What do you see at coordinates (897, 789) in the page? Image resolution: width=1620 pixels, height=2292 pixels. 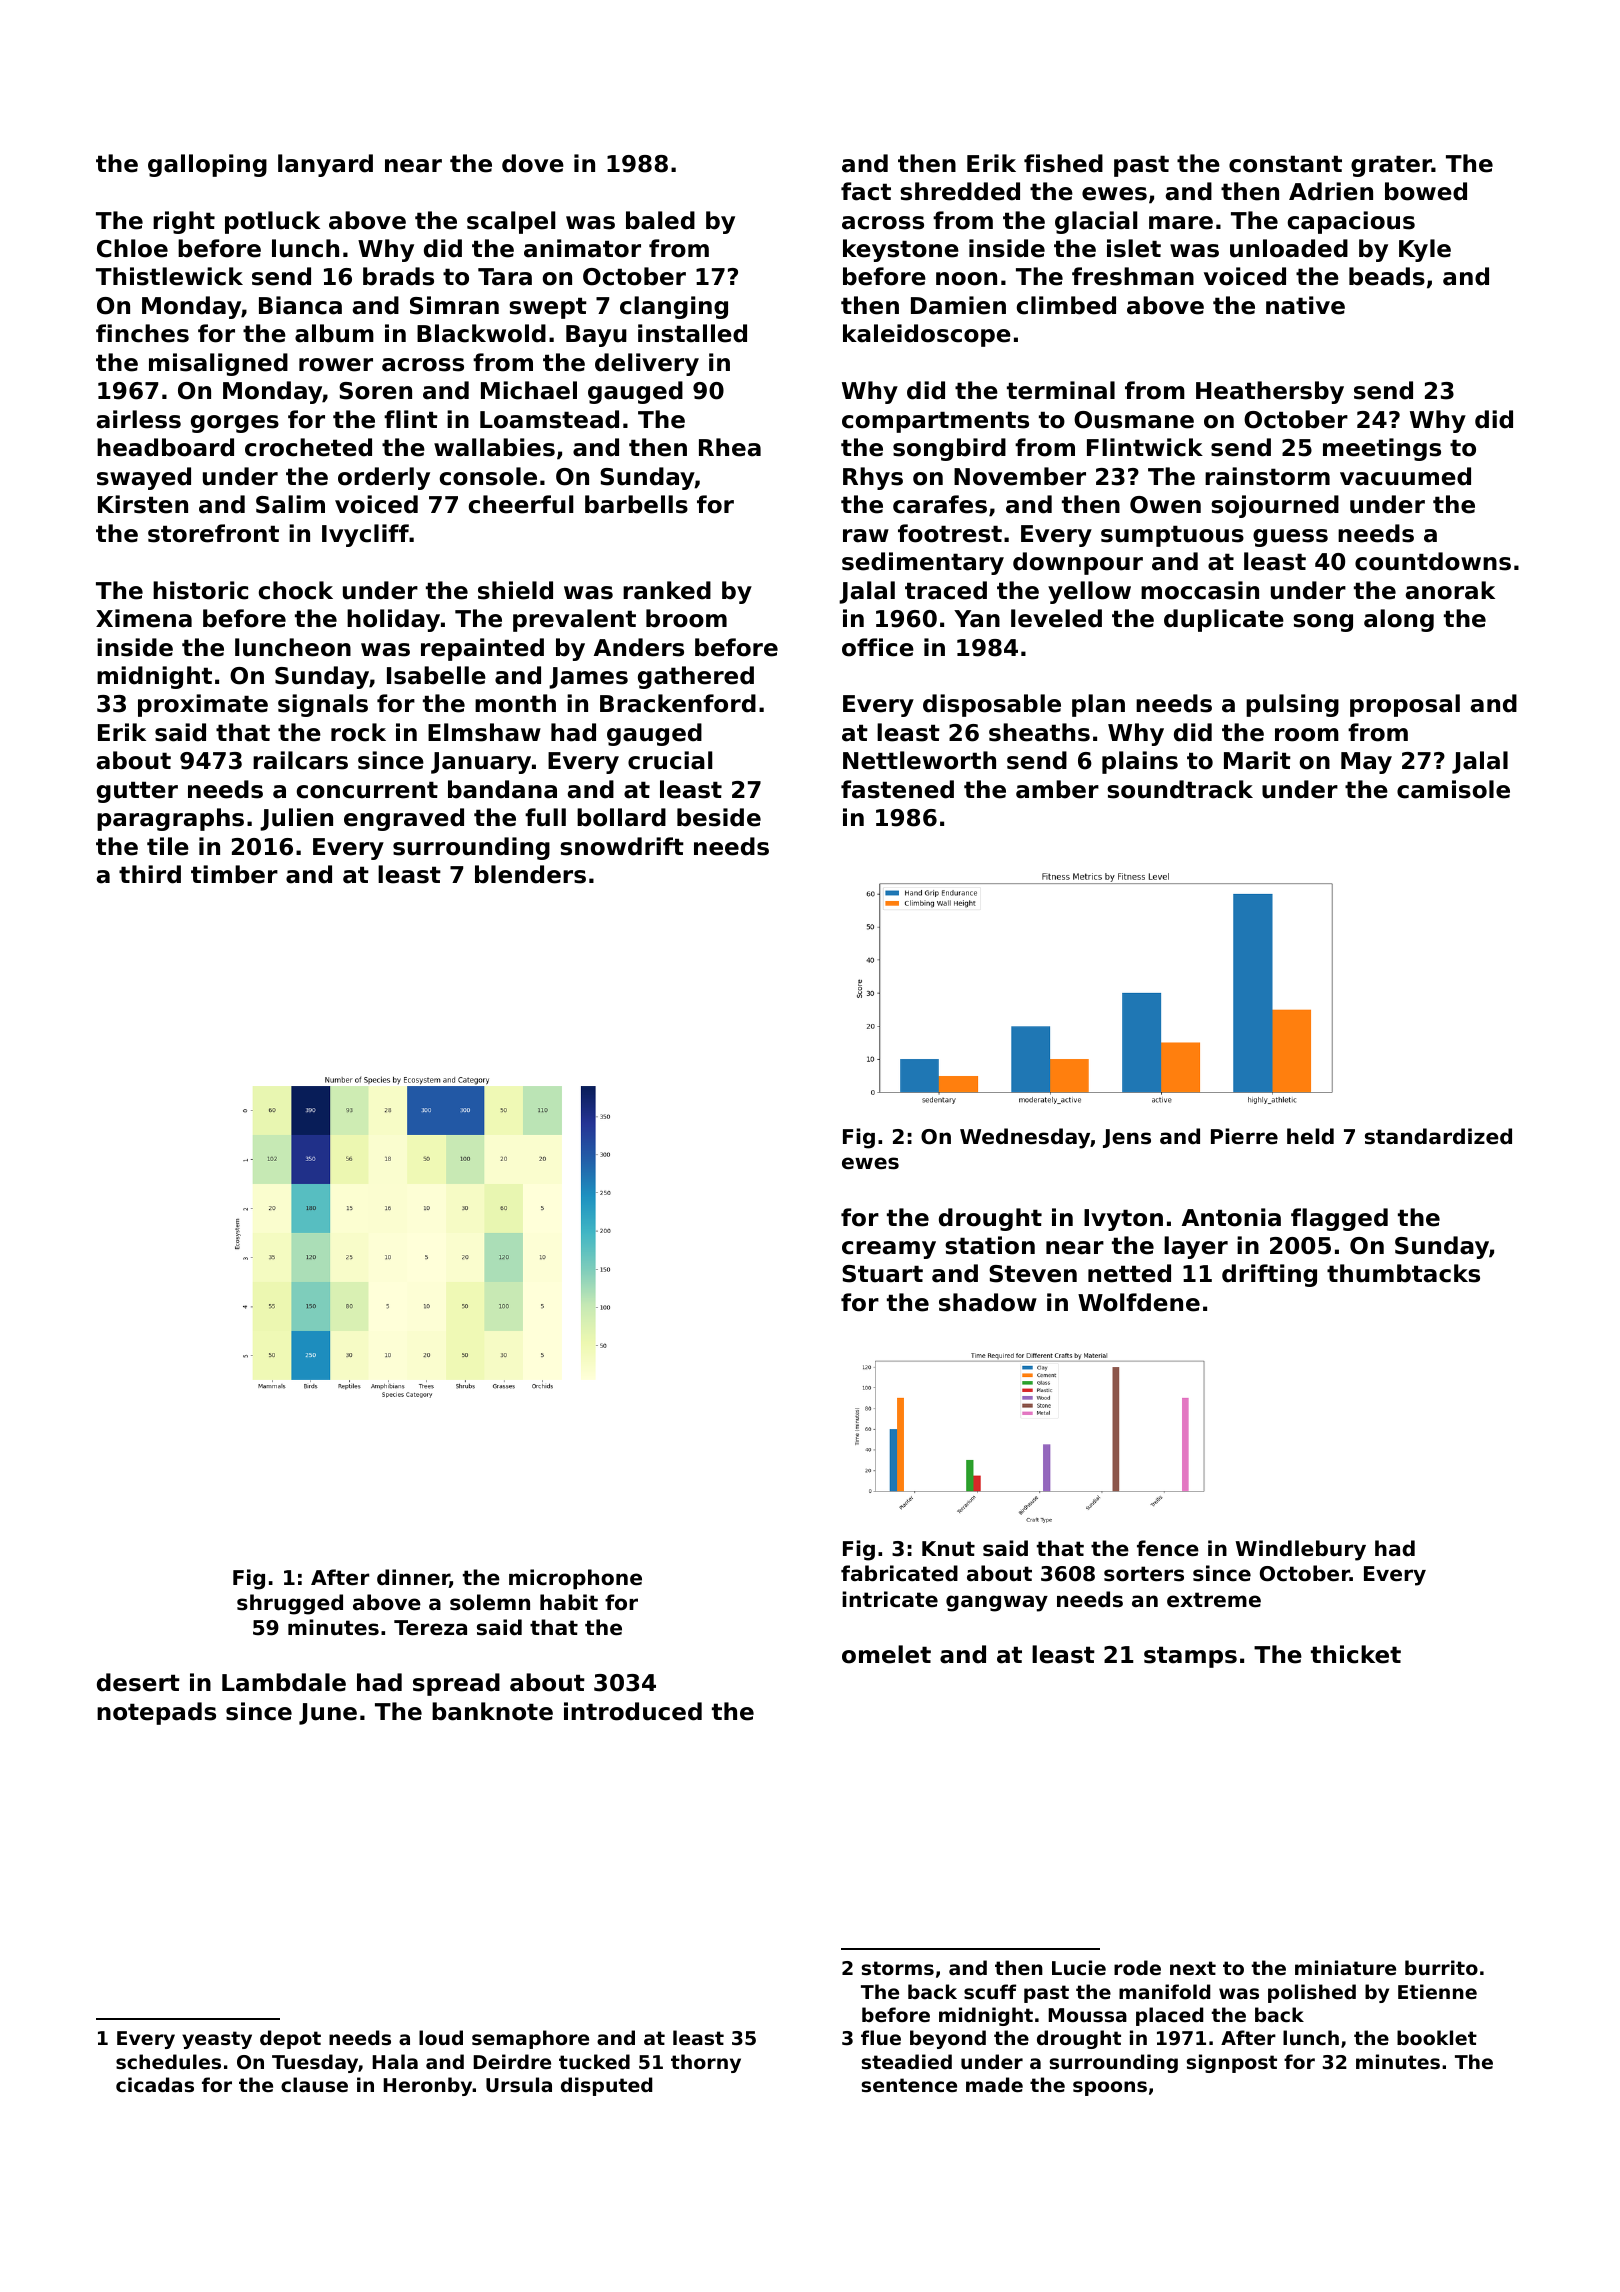 I see `fastened` at bounding box center [897, 789].
